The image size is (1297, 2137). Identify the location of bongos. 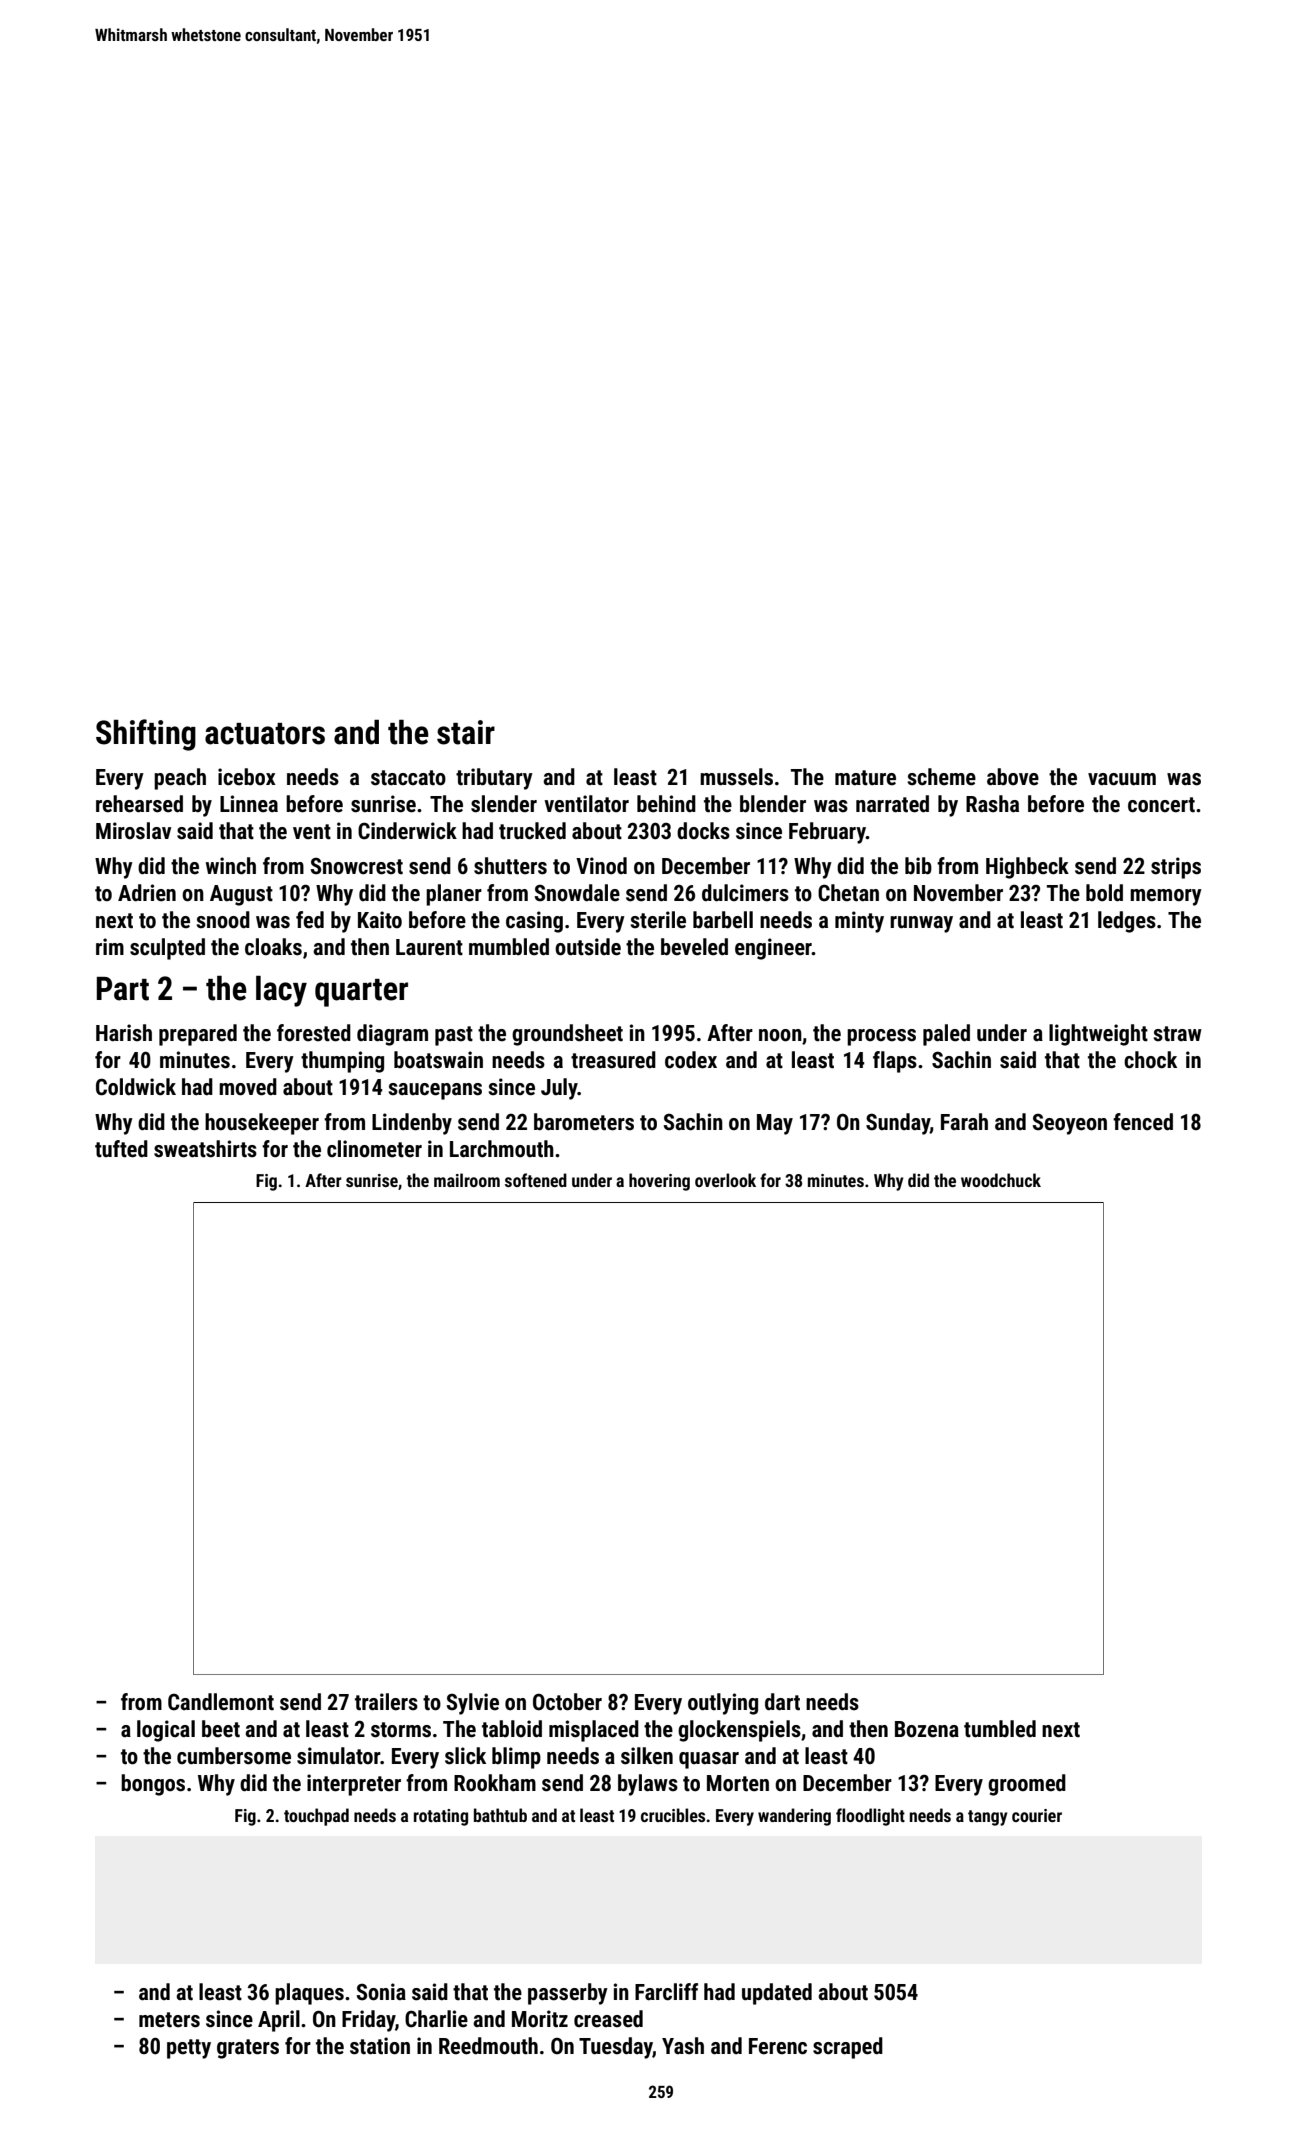
(153, 1785).
